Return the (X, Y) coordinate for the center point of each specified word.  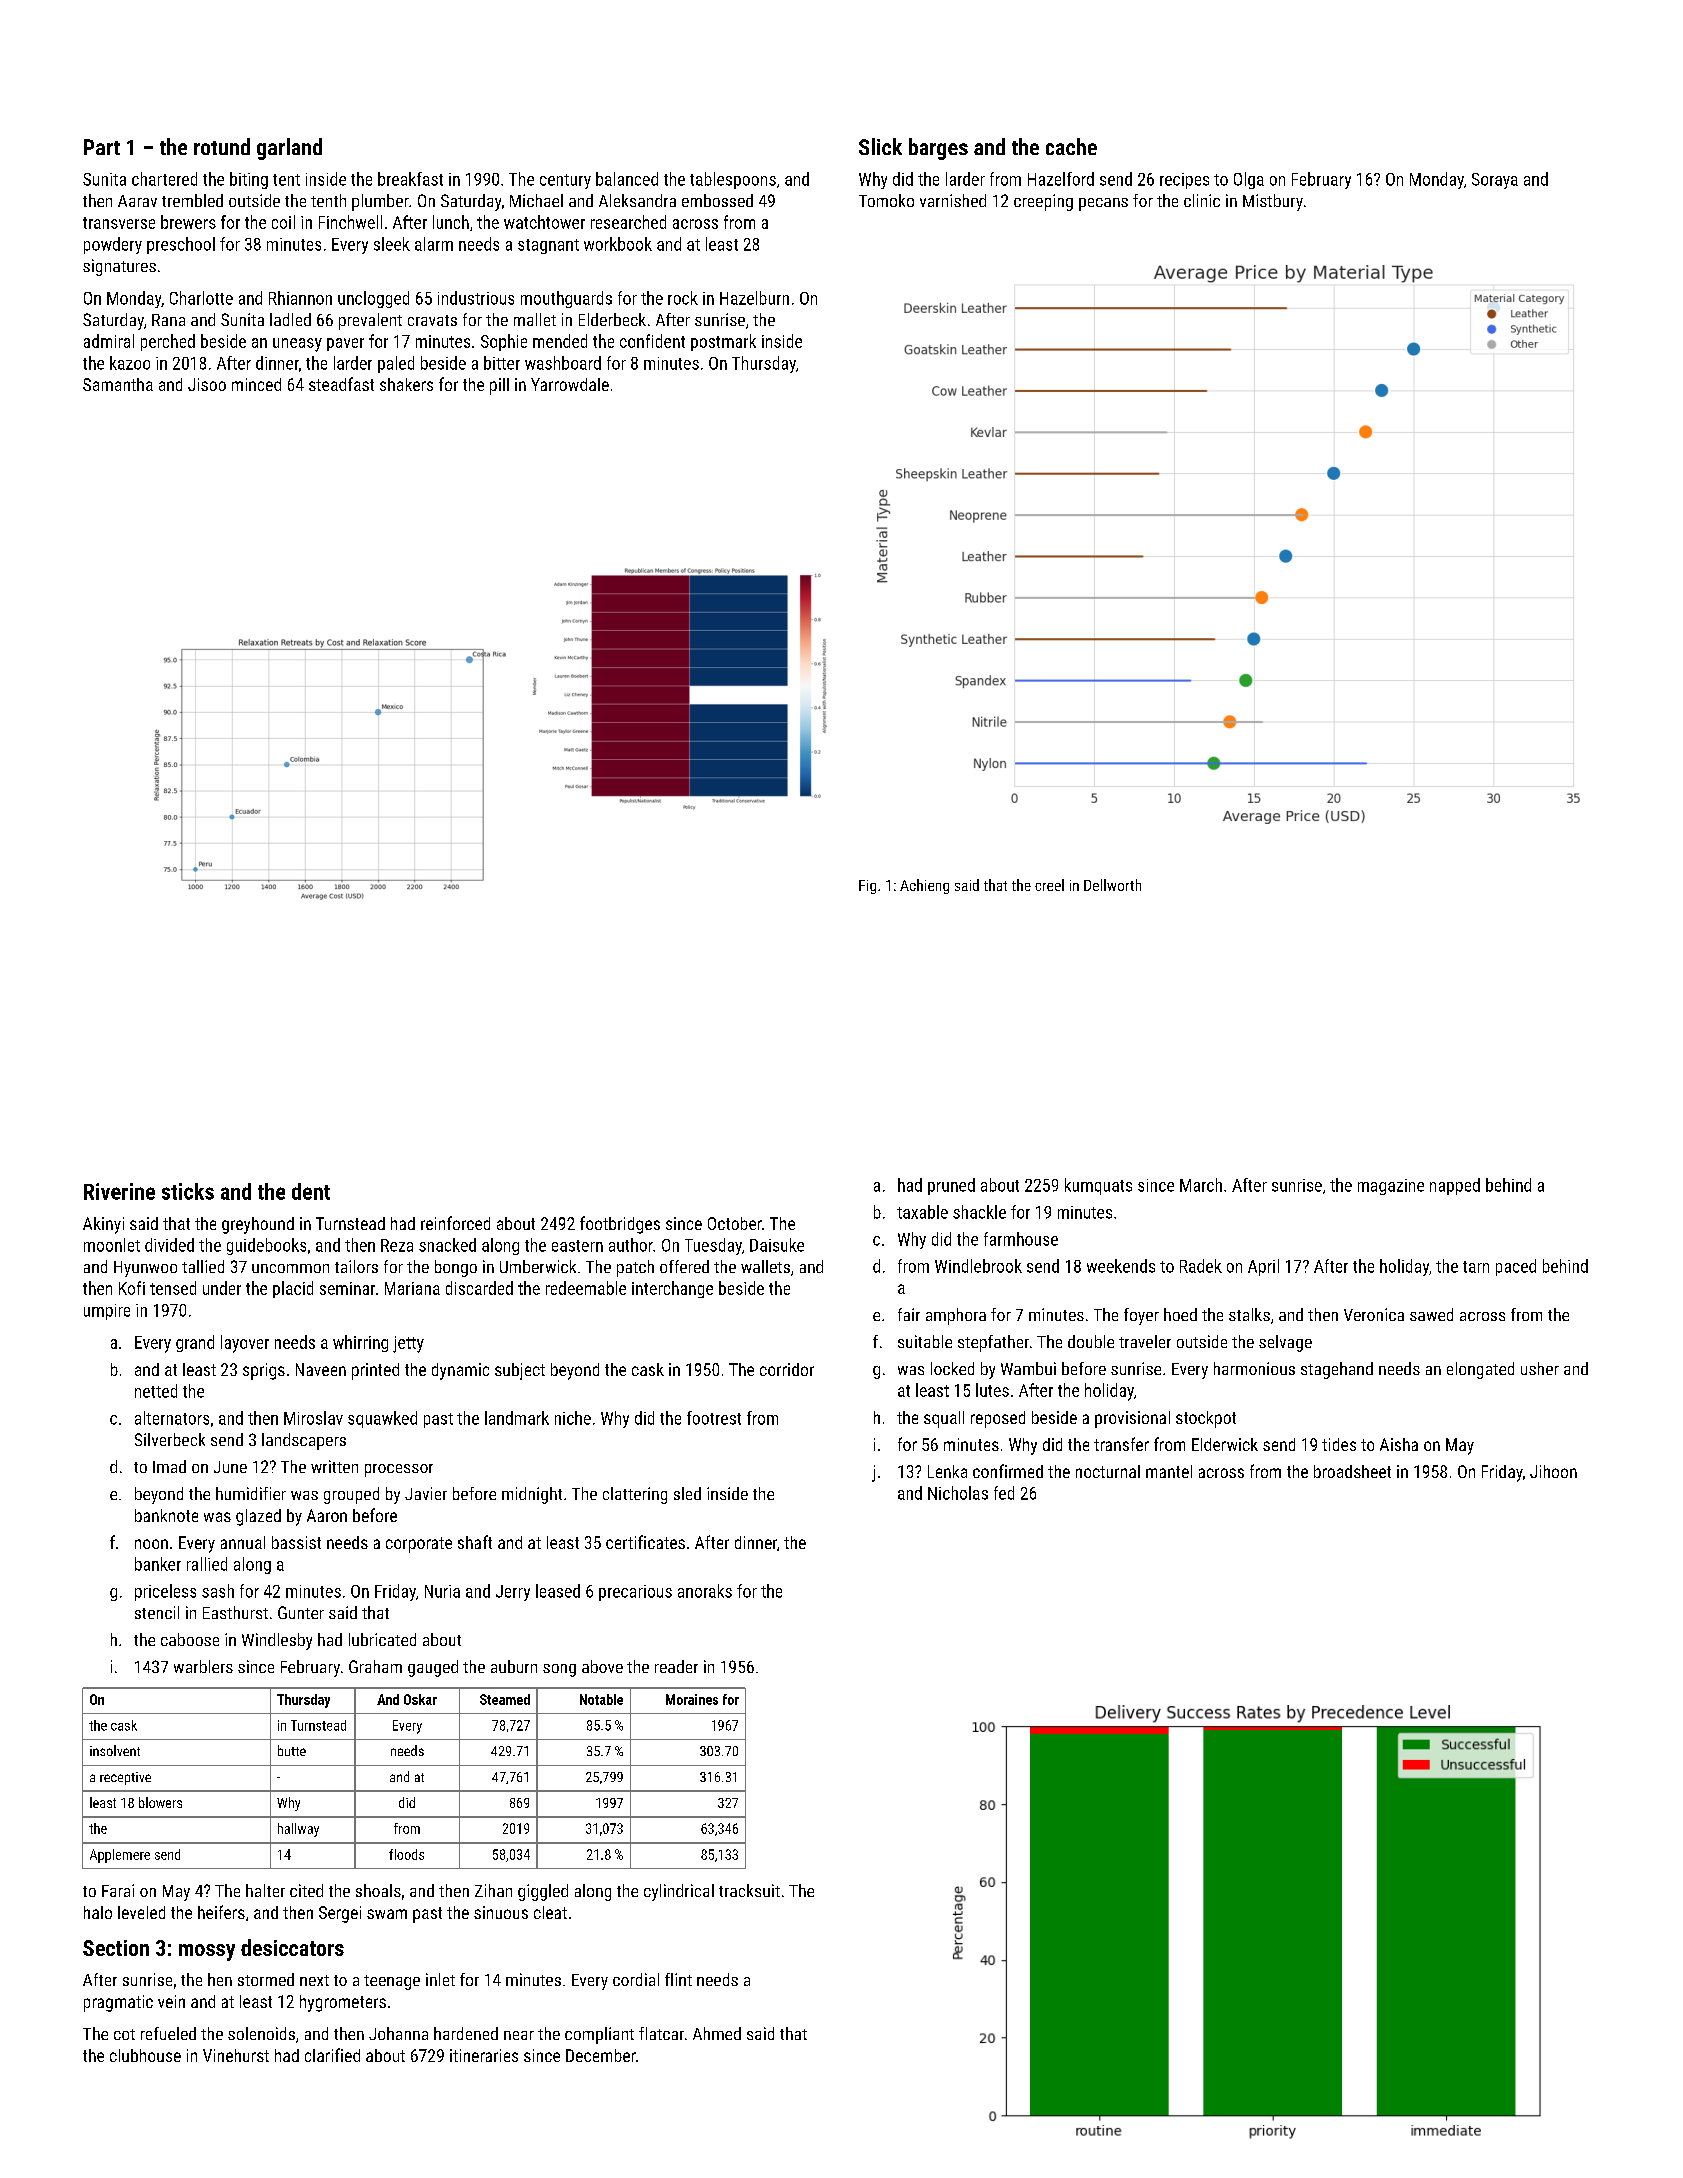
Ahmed (717, 2033)
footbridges (620, 1225)
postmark (723, 342)
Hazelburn (754, 298)
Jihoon (1553, 1471)
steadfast (341, 384)
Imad (169, 1466)
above (602, 1666)
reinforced (455, 1223)
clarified (332, 2055)
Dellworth (1112, 885)
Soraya (1495, 181)
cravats (432, 320)
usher (1540, 1368)
